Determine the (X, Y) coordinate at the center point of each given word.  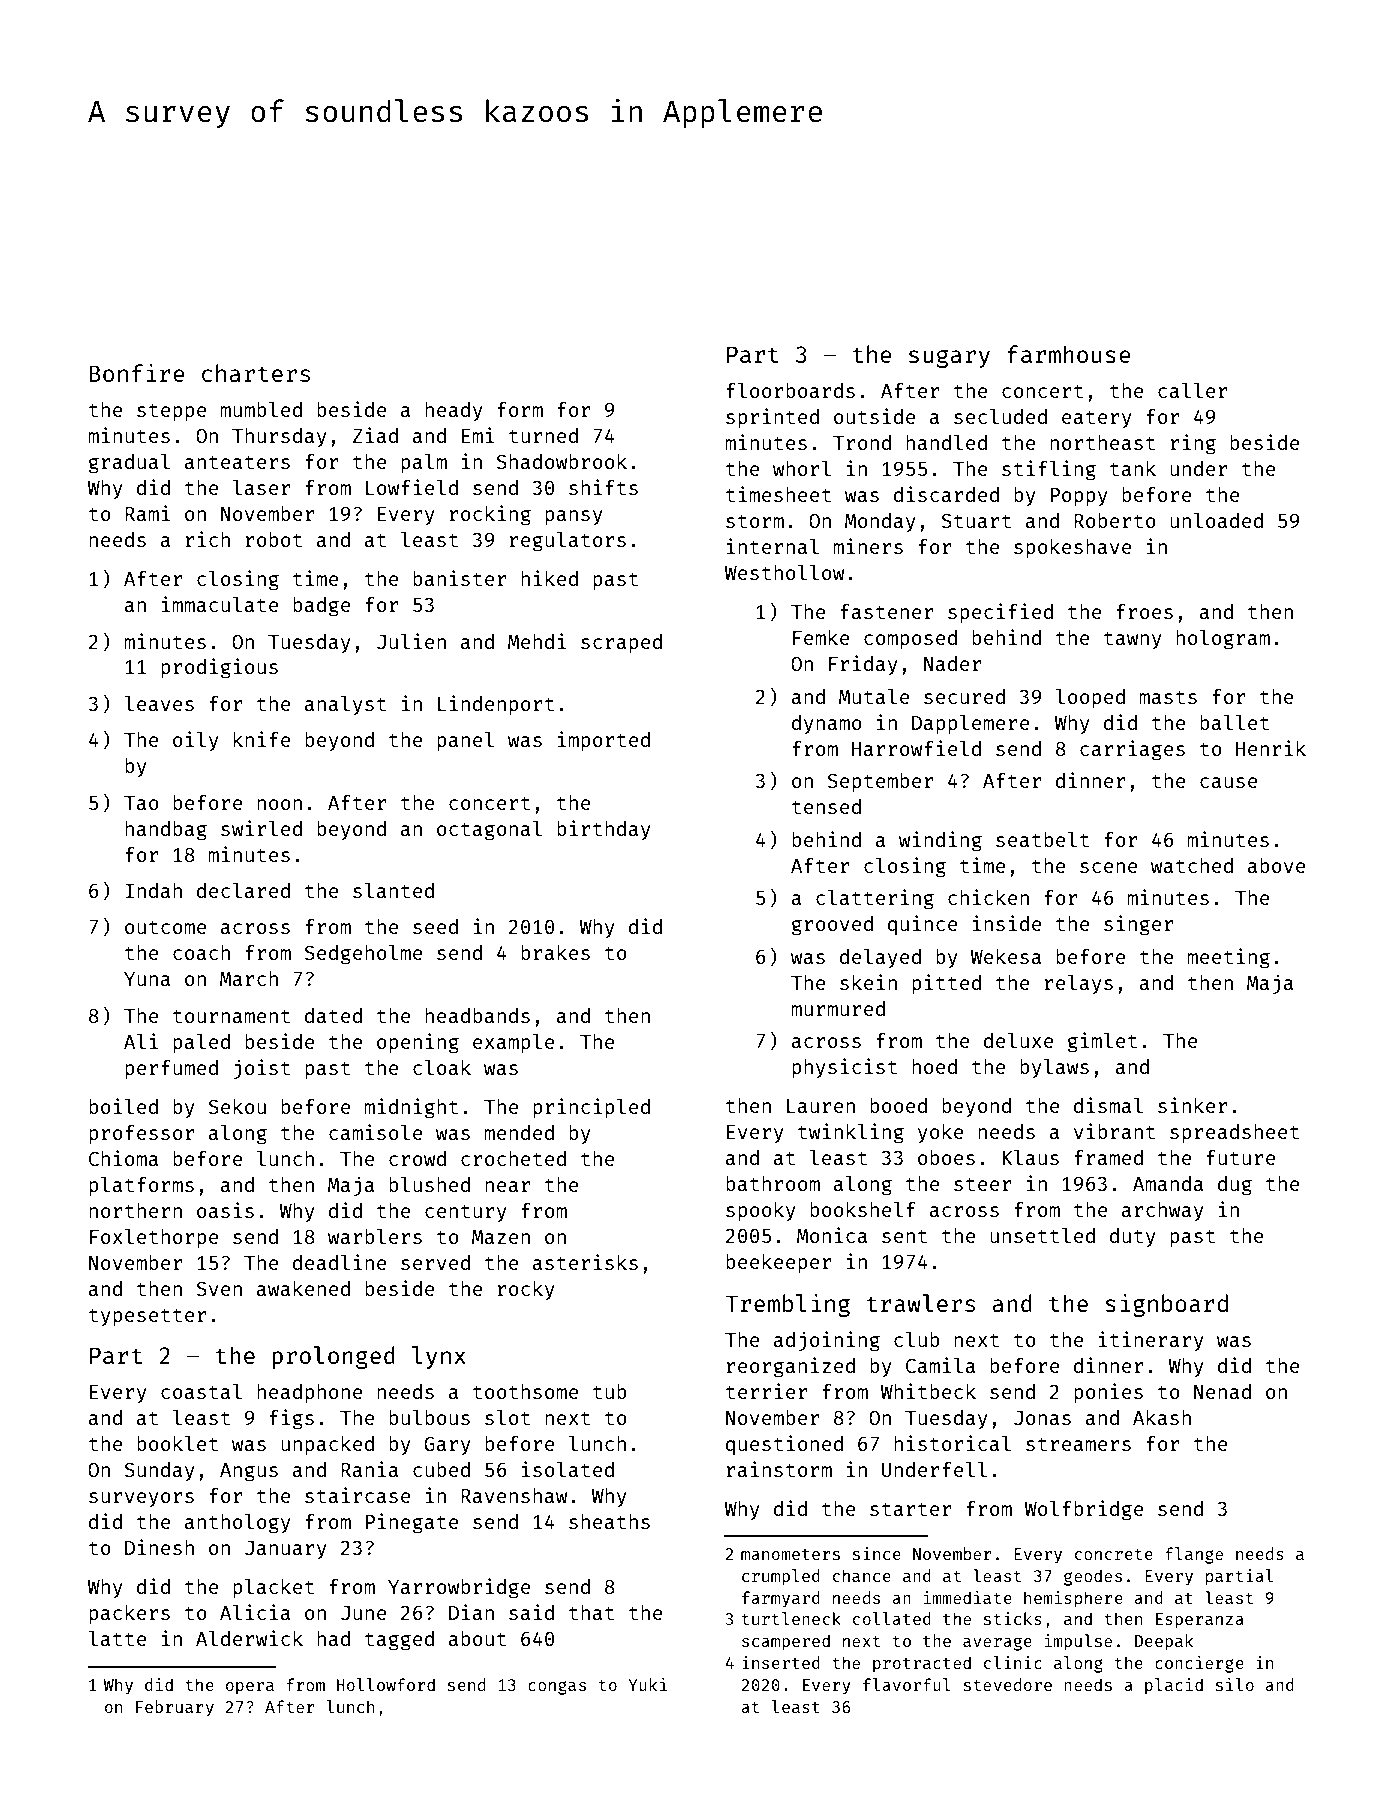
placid (1174, 1686)
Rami (147, 513)
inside (1007, 923)
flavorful (907, 1684)
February (175, 1708)
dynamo (827, 724)
